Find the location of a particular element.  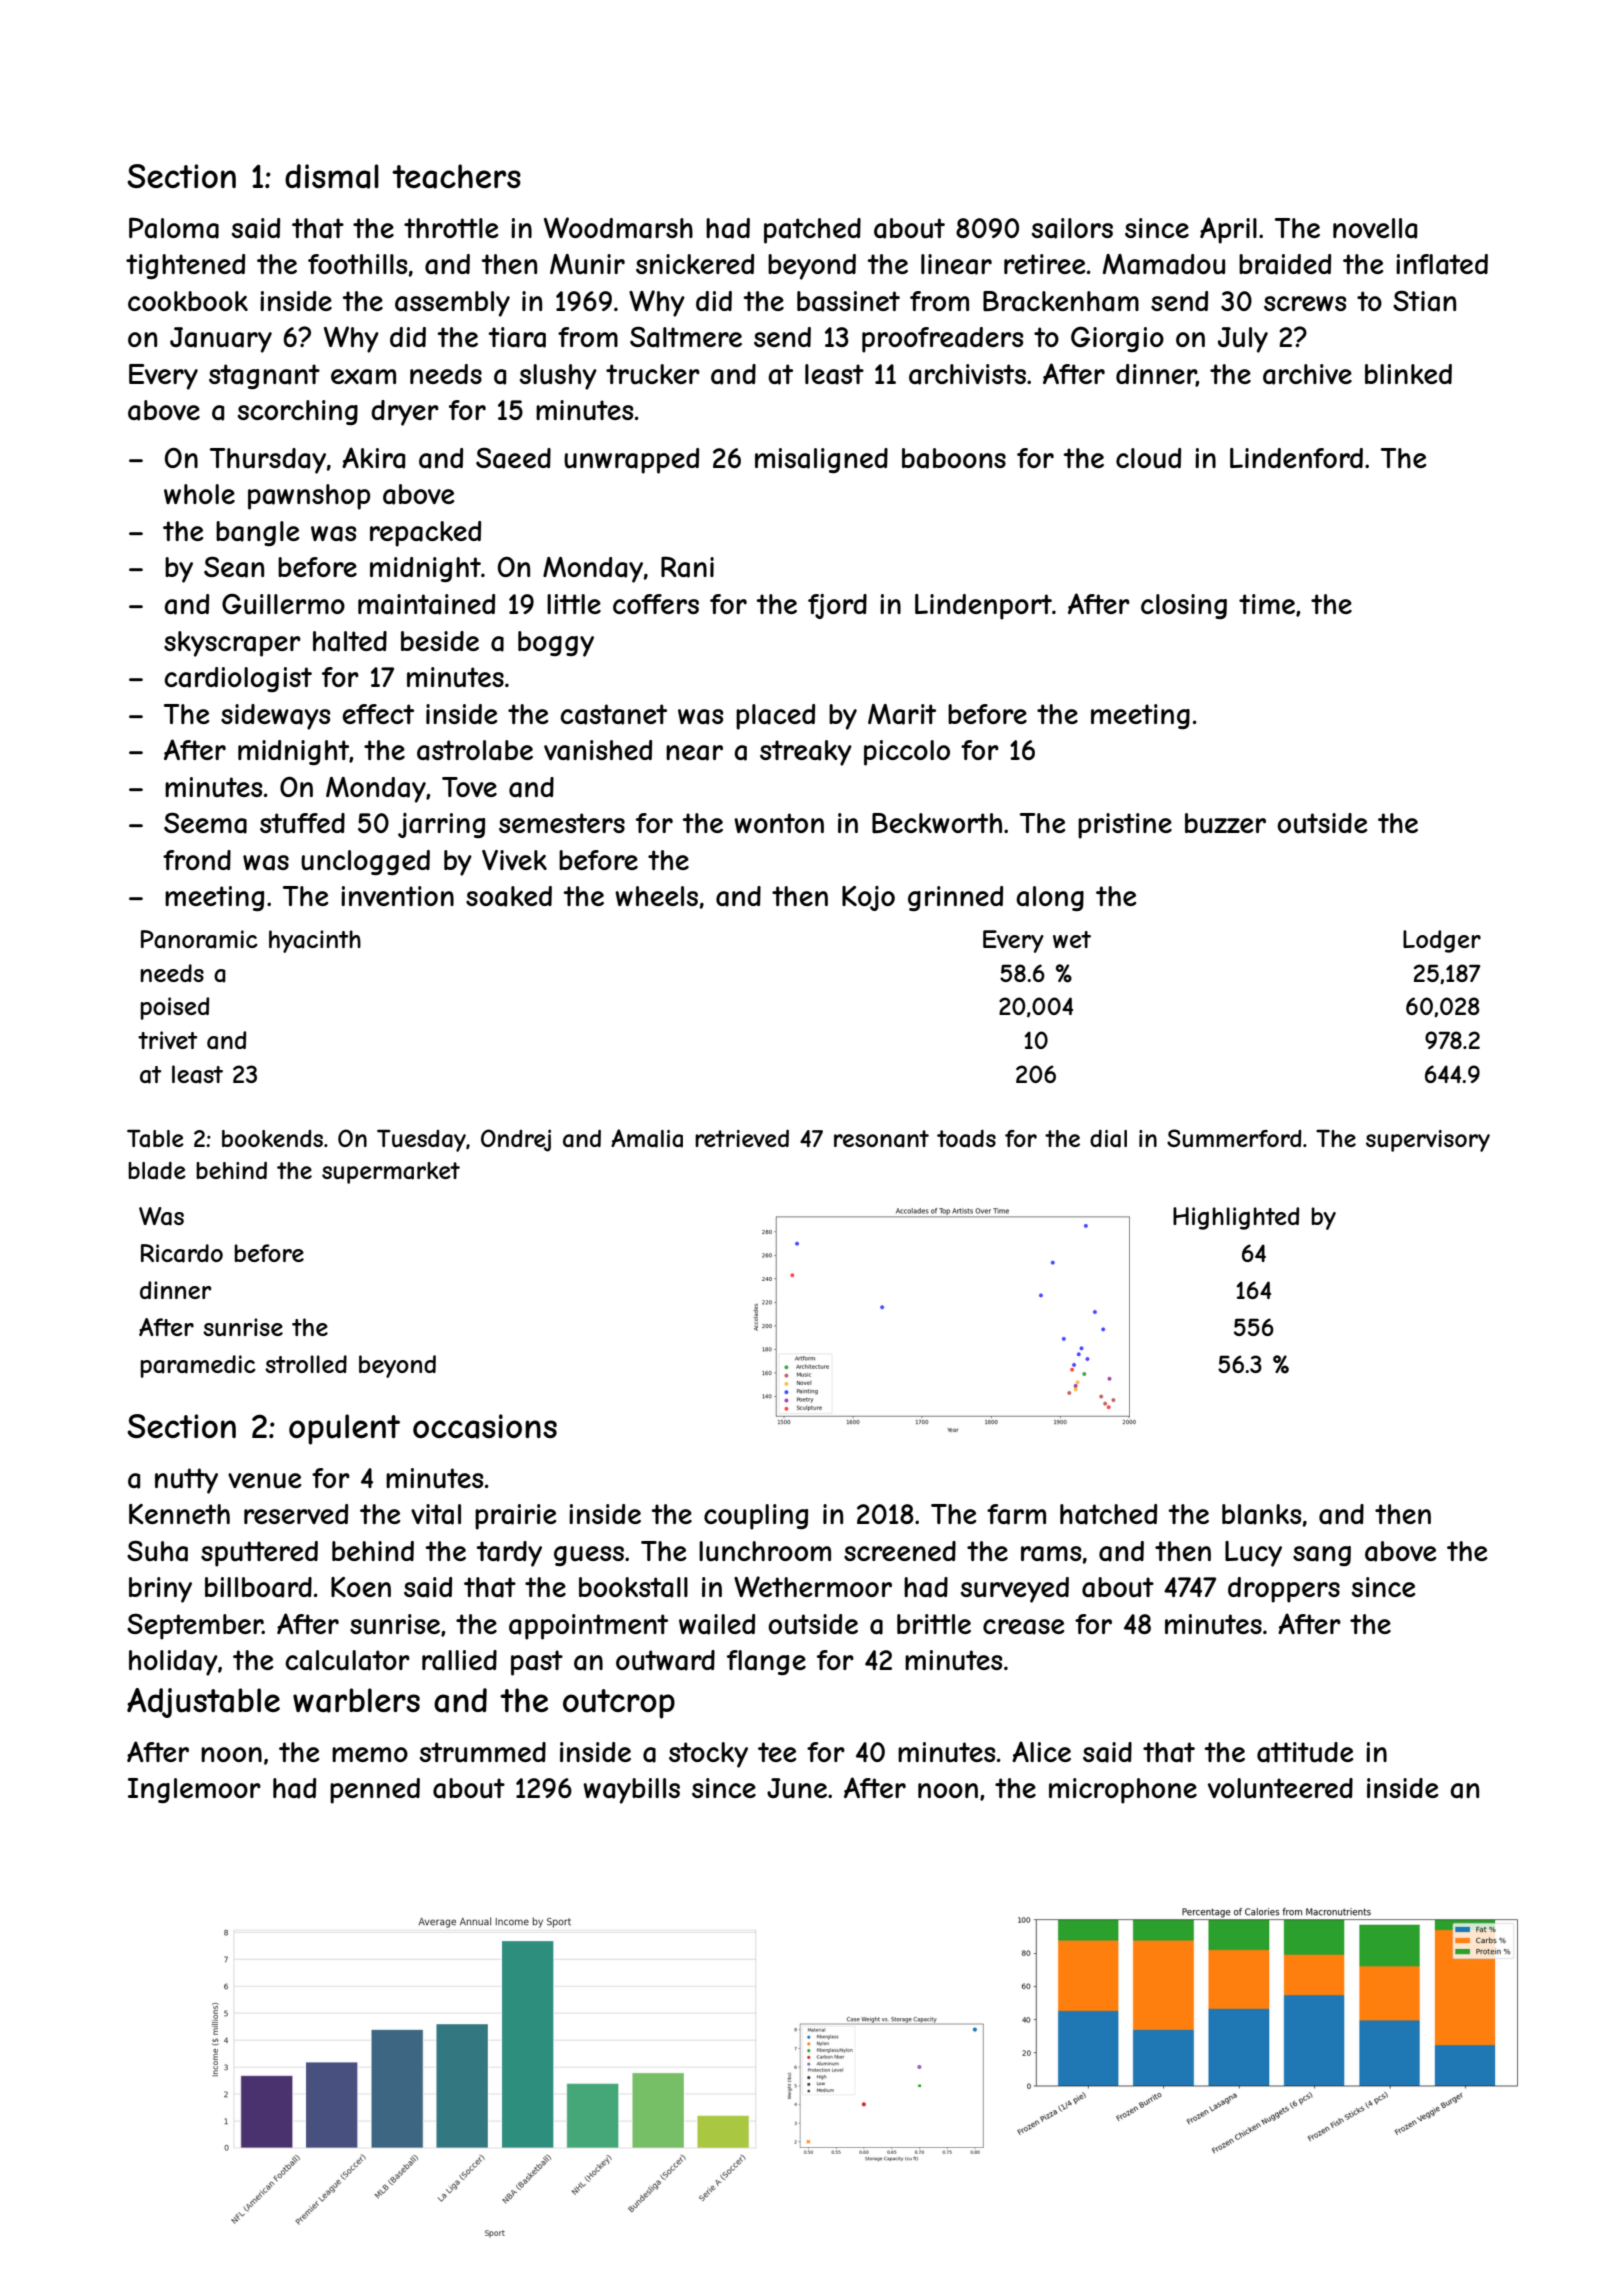

cloud is located at coordinates (1148, 458).
